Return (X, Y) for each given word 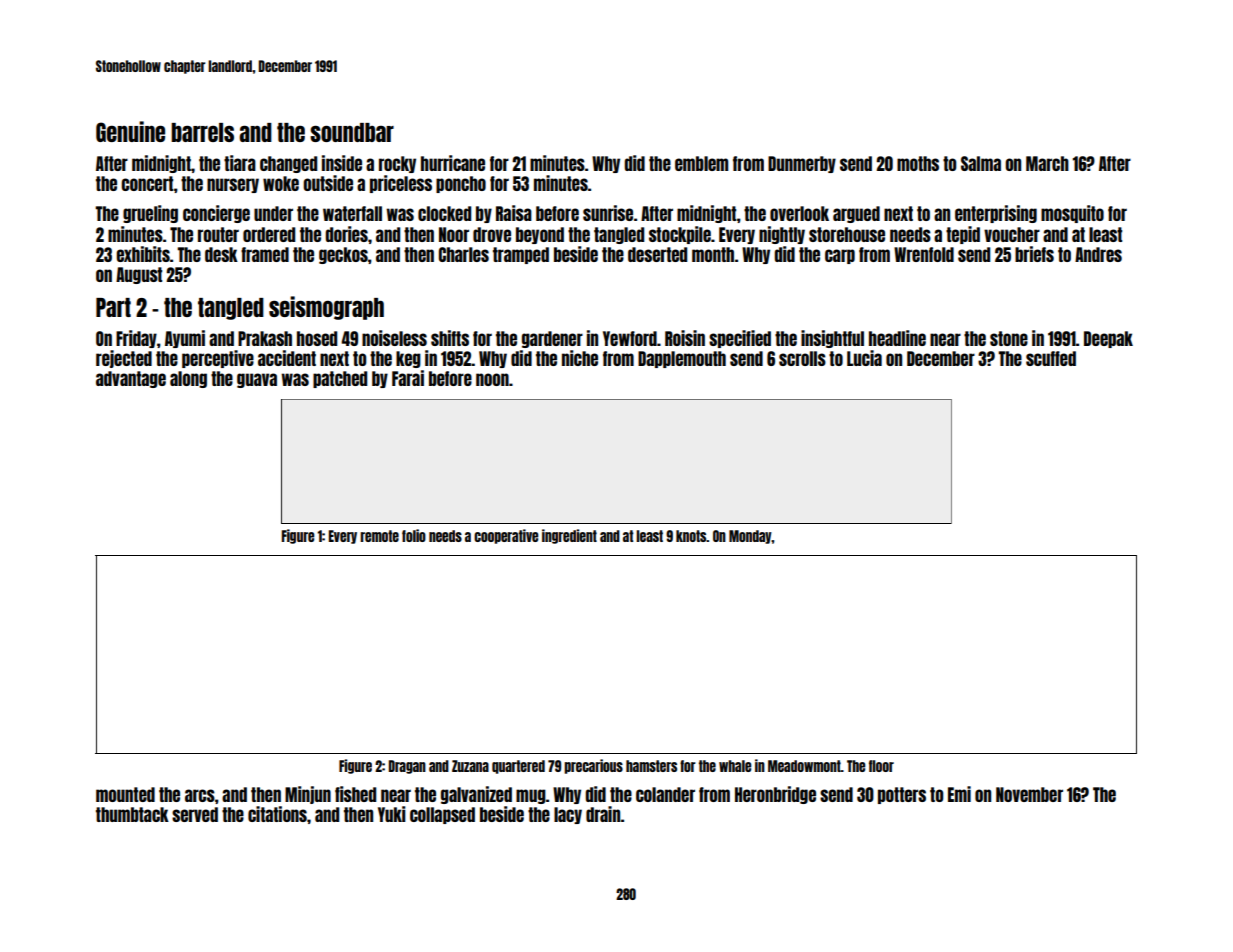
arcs (200, 795)
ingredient (569, 536)
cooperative (506, 536)
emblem (701, 163)
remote (379, 536)
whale (735, 766)
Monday (750, 537)
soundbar (352, 132)
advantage (131, 379)
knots (691, 536)
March (1047, 163)
